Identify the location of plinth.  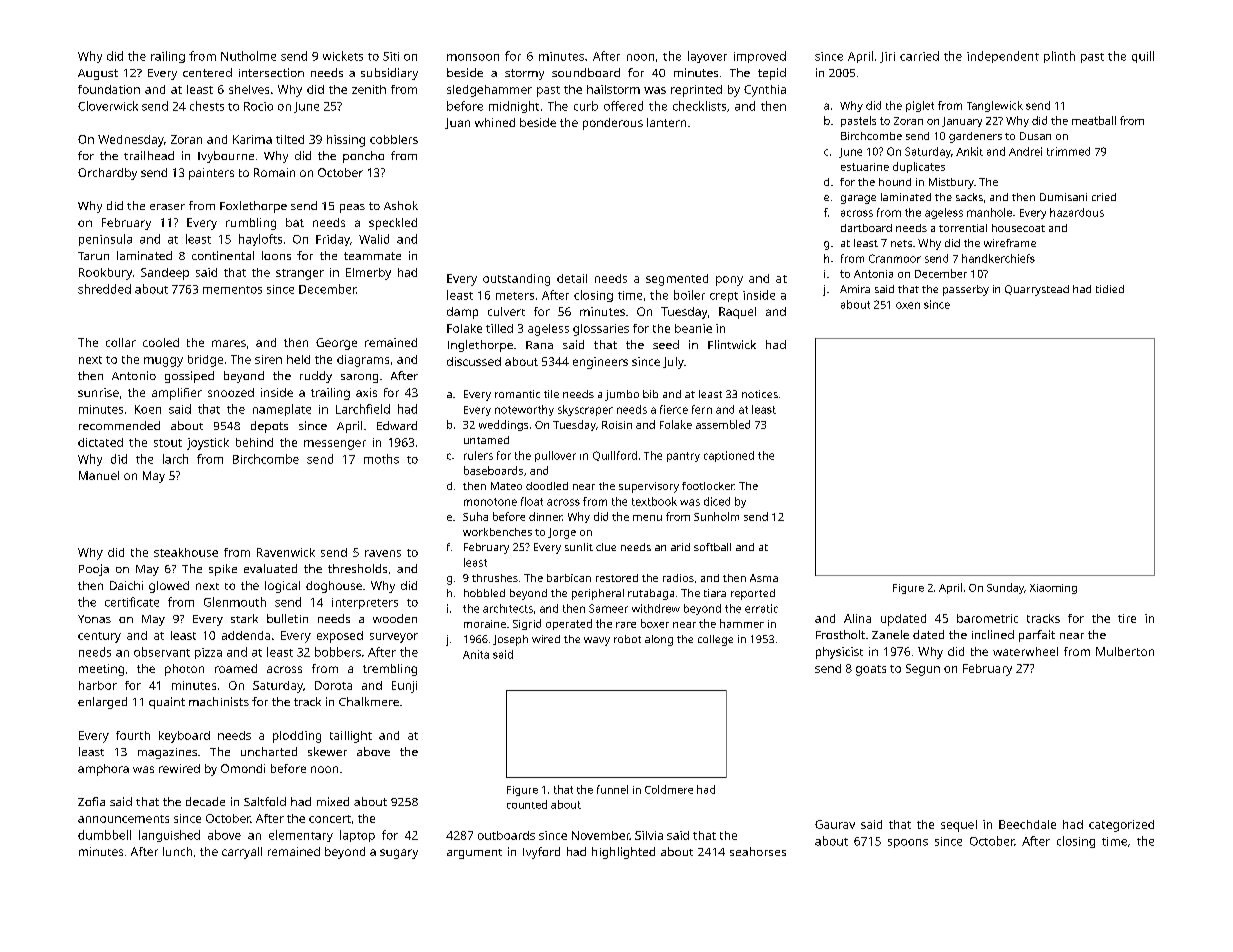
(1059, 57).
